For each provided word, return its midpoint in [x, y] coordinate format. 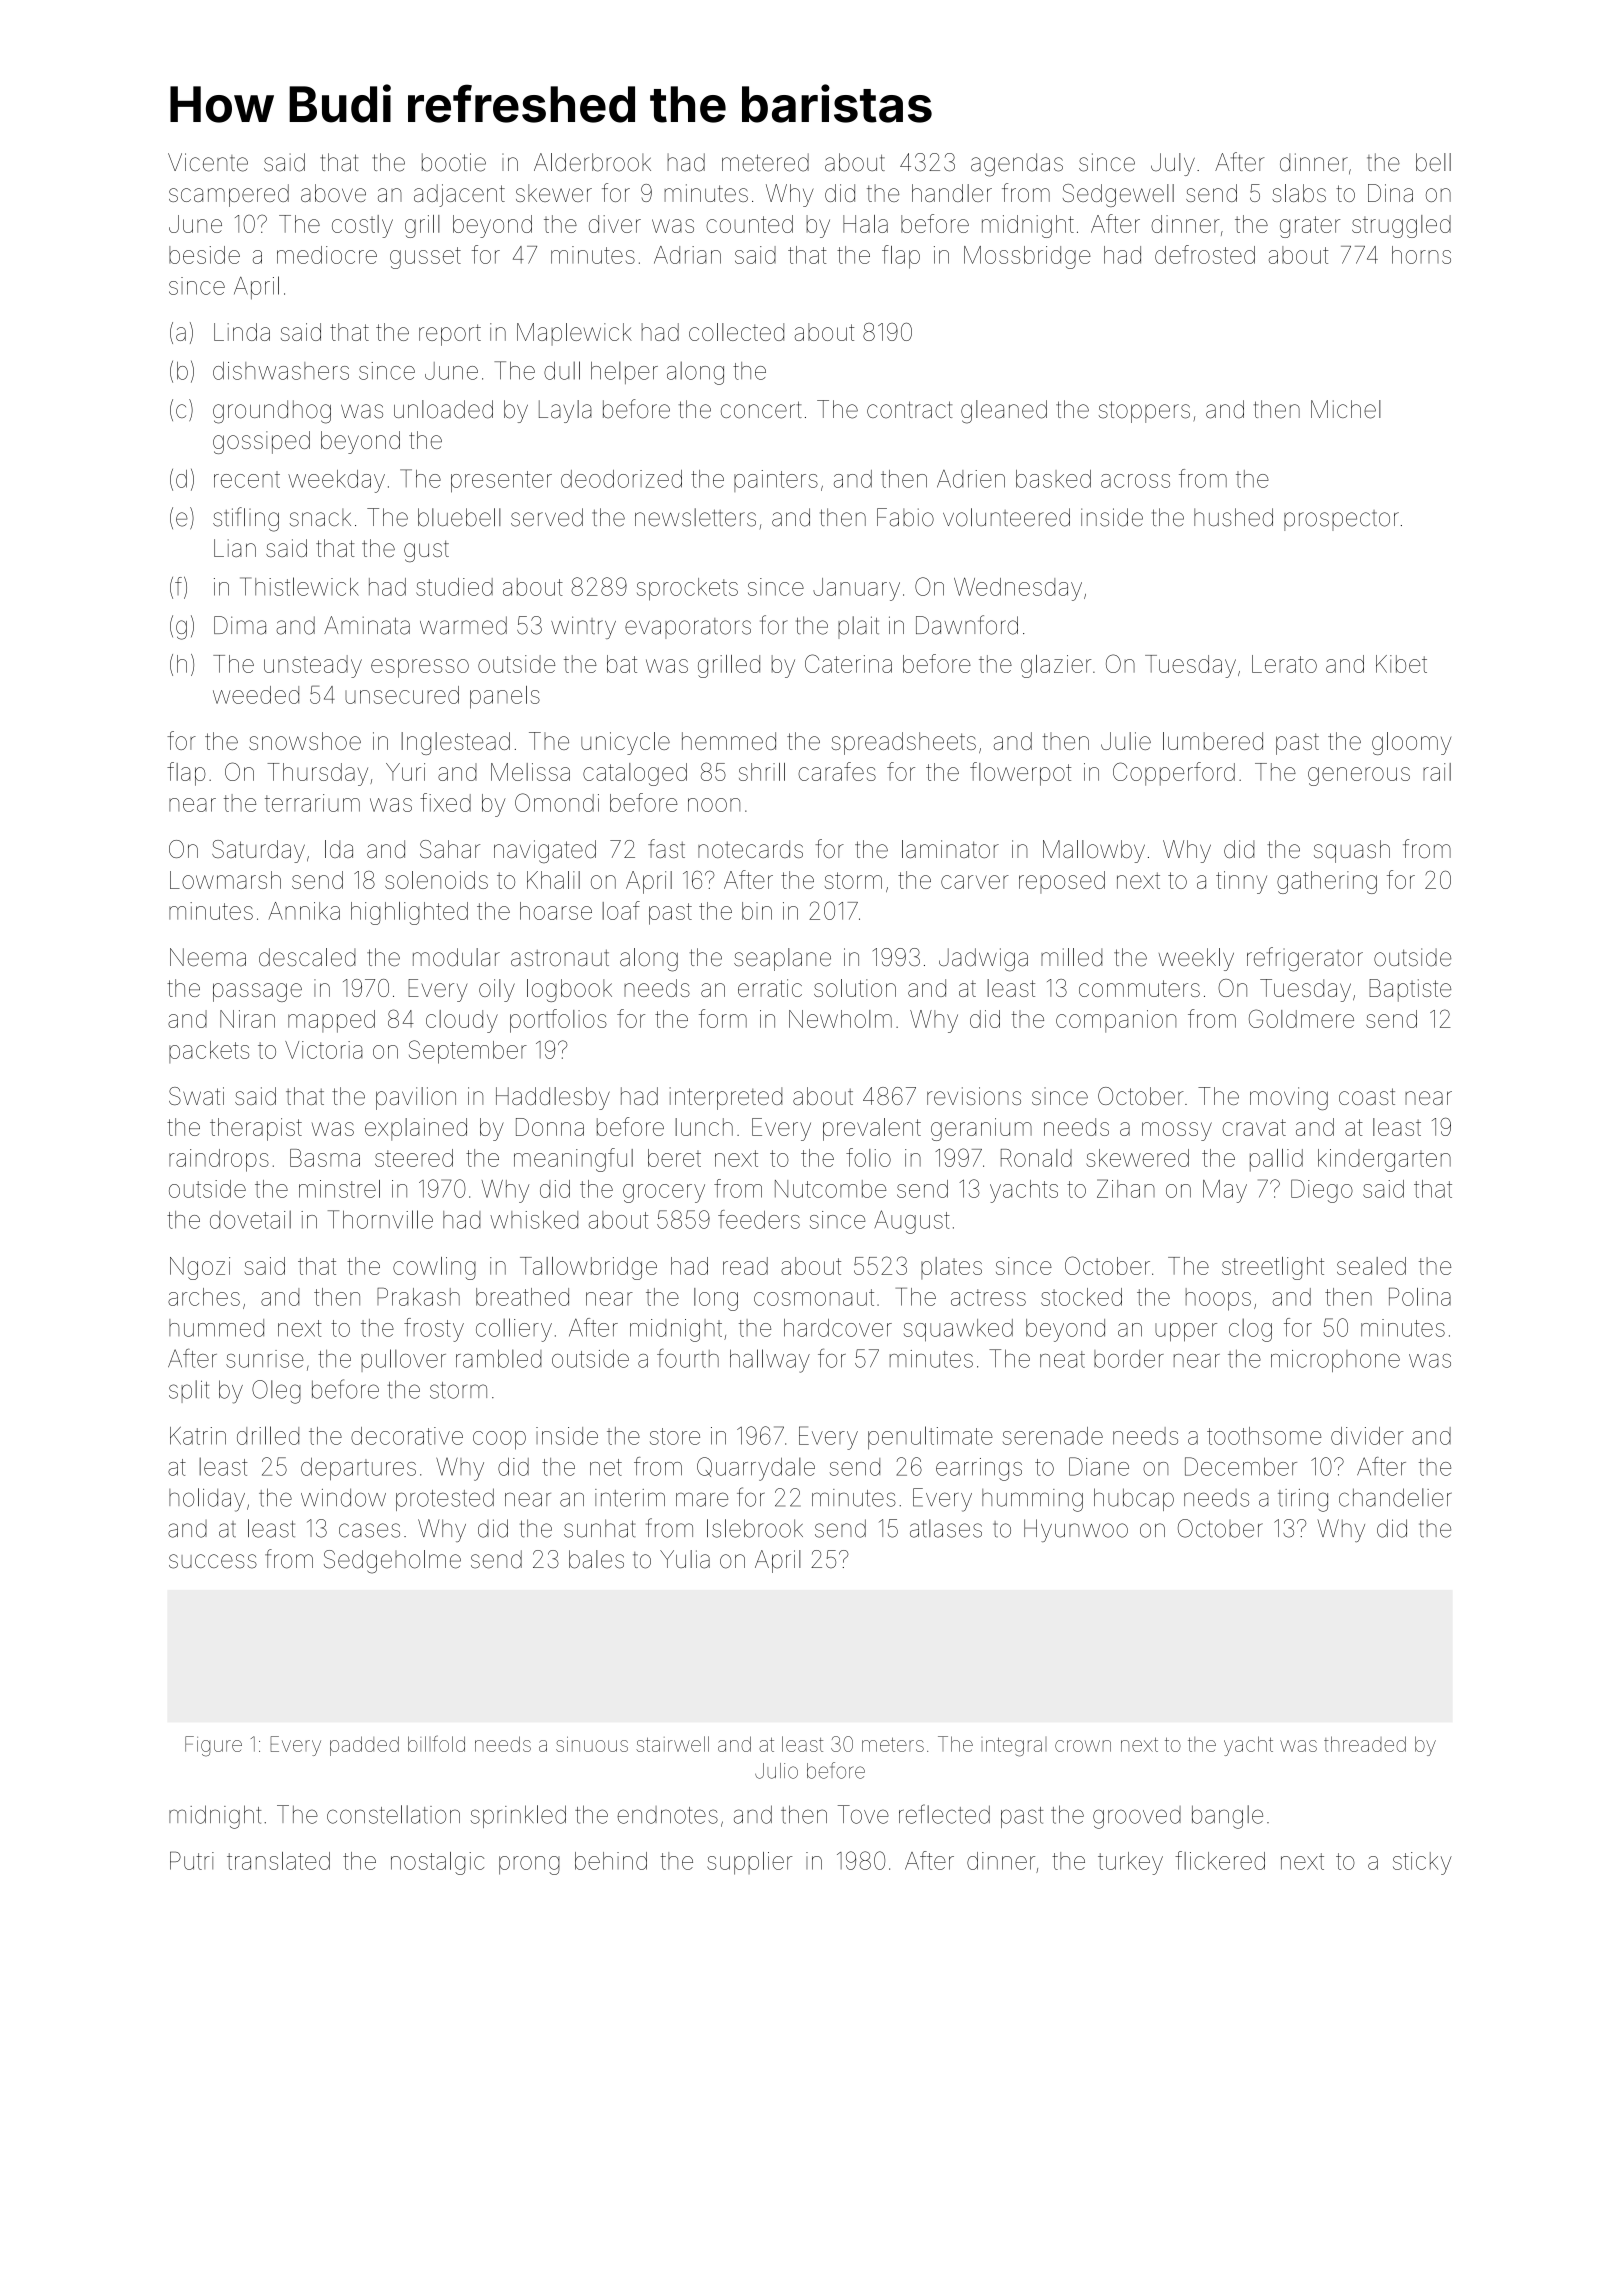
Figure [213, 1746]
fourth [688, 1358]
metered [765, 162]
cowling [434, 1268]
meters [893, 1745]
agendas [1017, 165]
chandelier [1395, 1497]
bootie [454, 162]
